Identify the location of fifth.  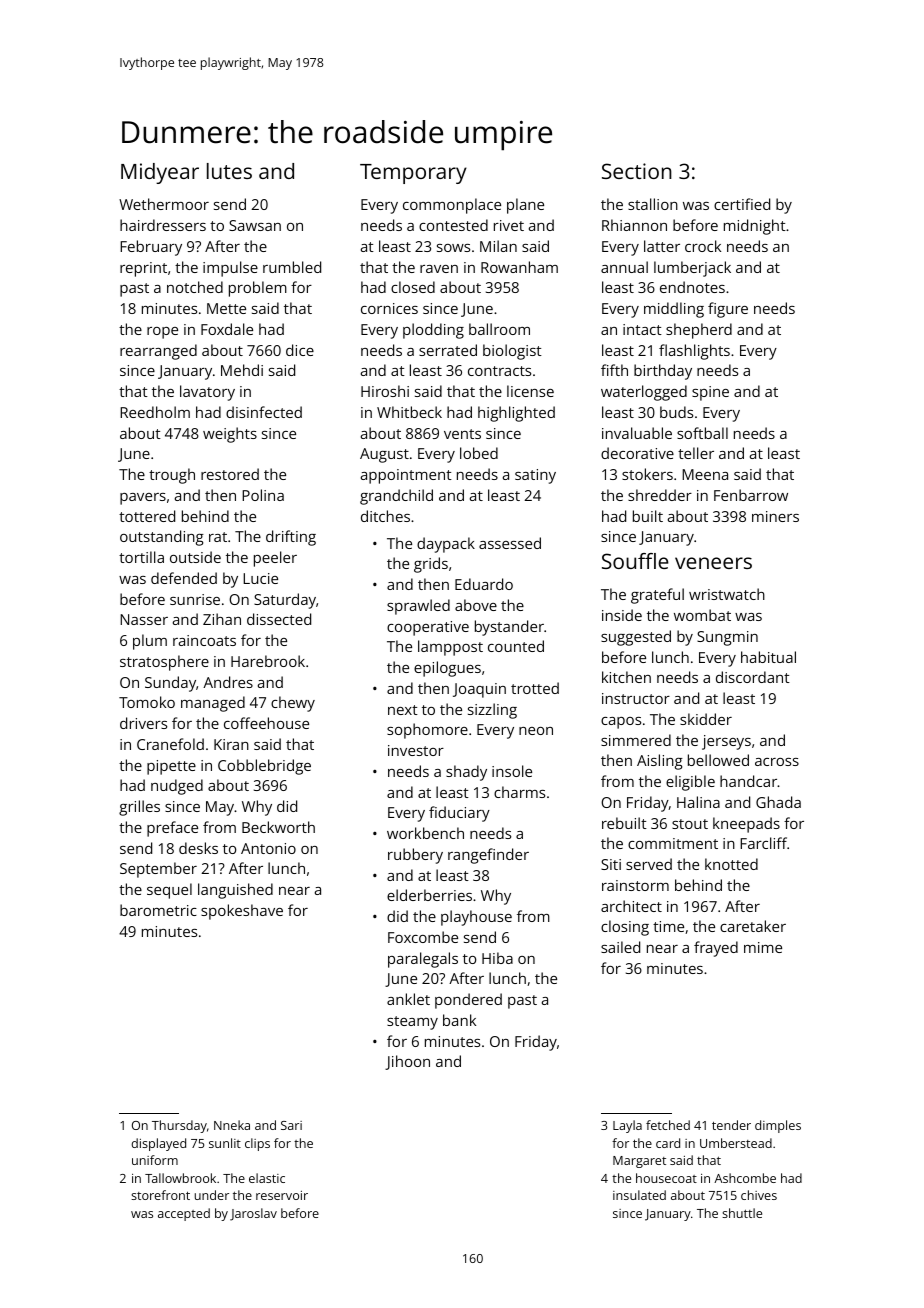
(614, 370).
